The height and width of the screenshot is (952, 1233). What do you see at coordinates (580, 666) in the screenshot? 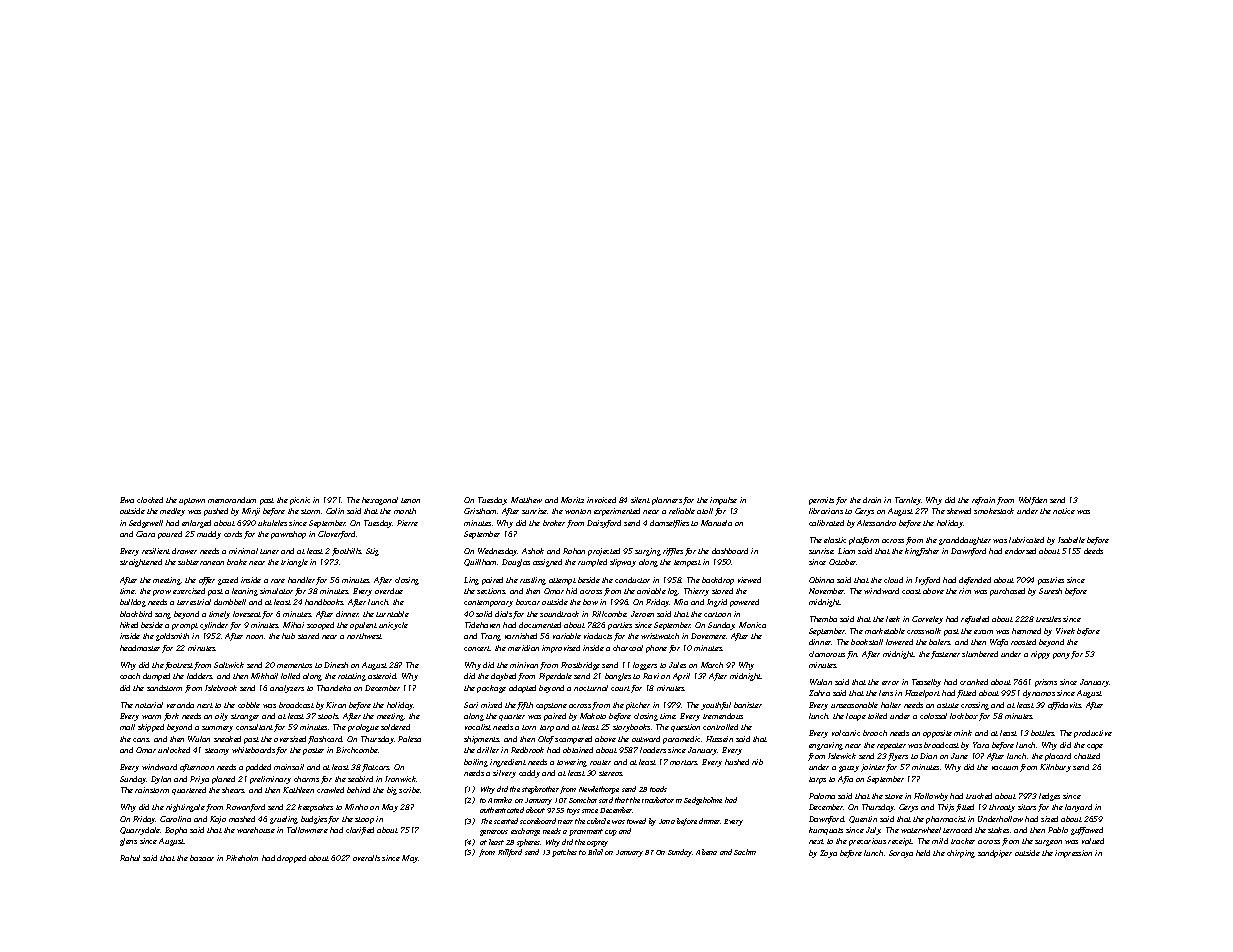
I see `Frostbridge` at bounding box center [580, 666].
